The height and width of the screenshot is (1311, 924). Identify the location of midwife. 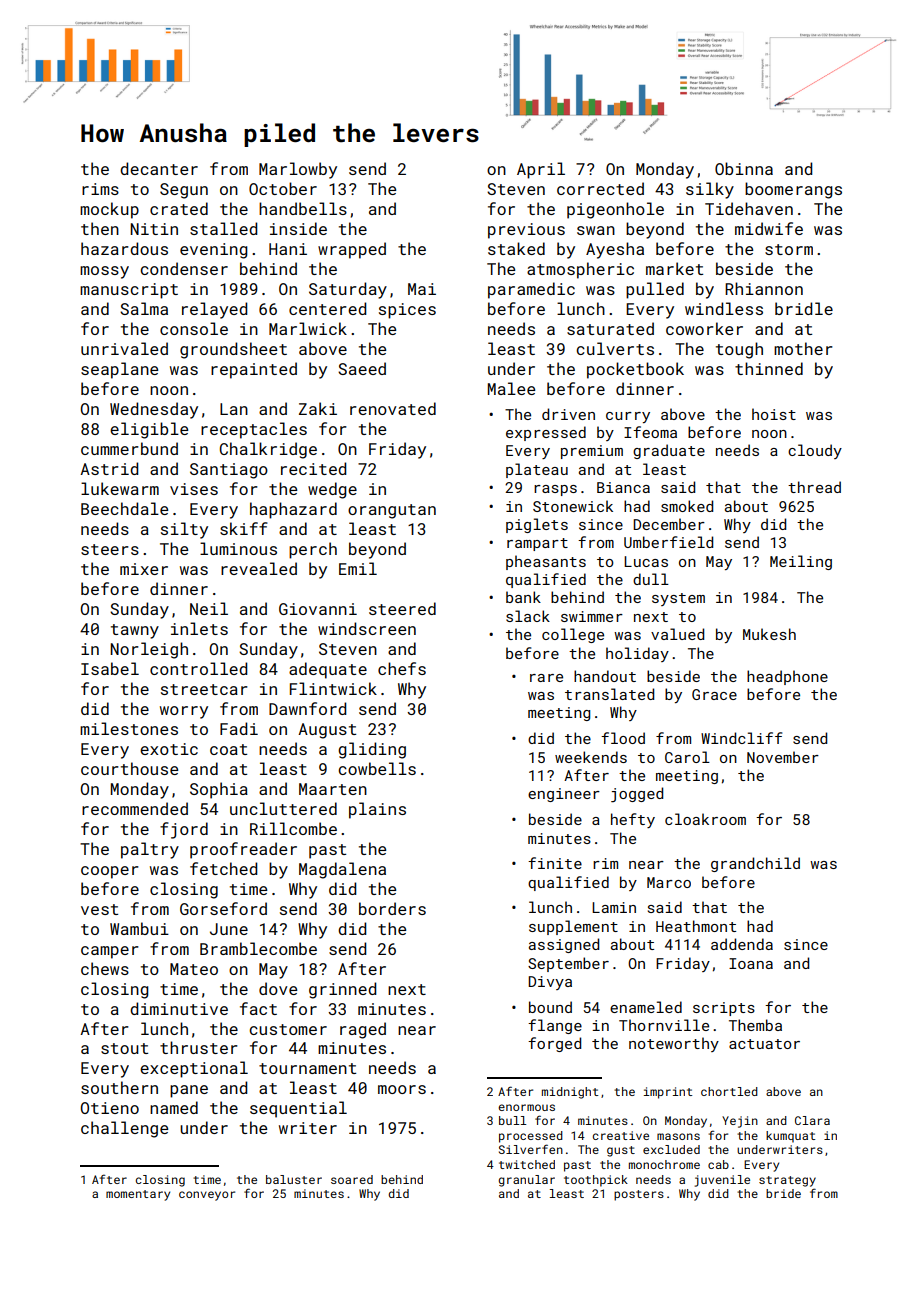
(769, 228).
